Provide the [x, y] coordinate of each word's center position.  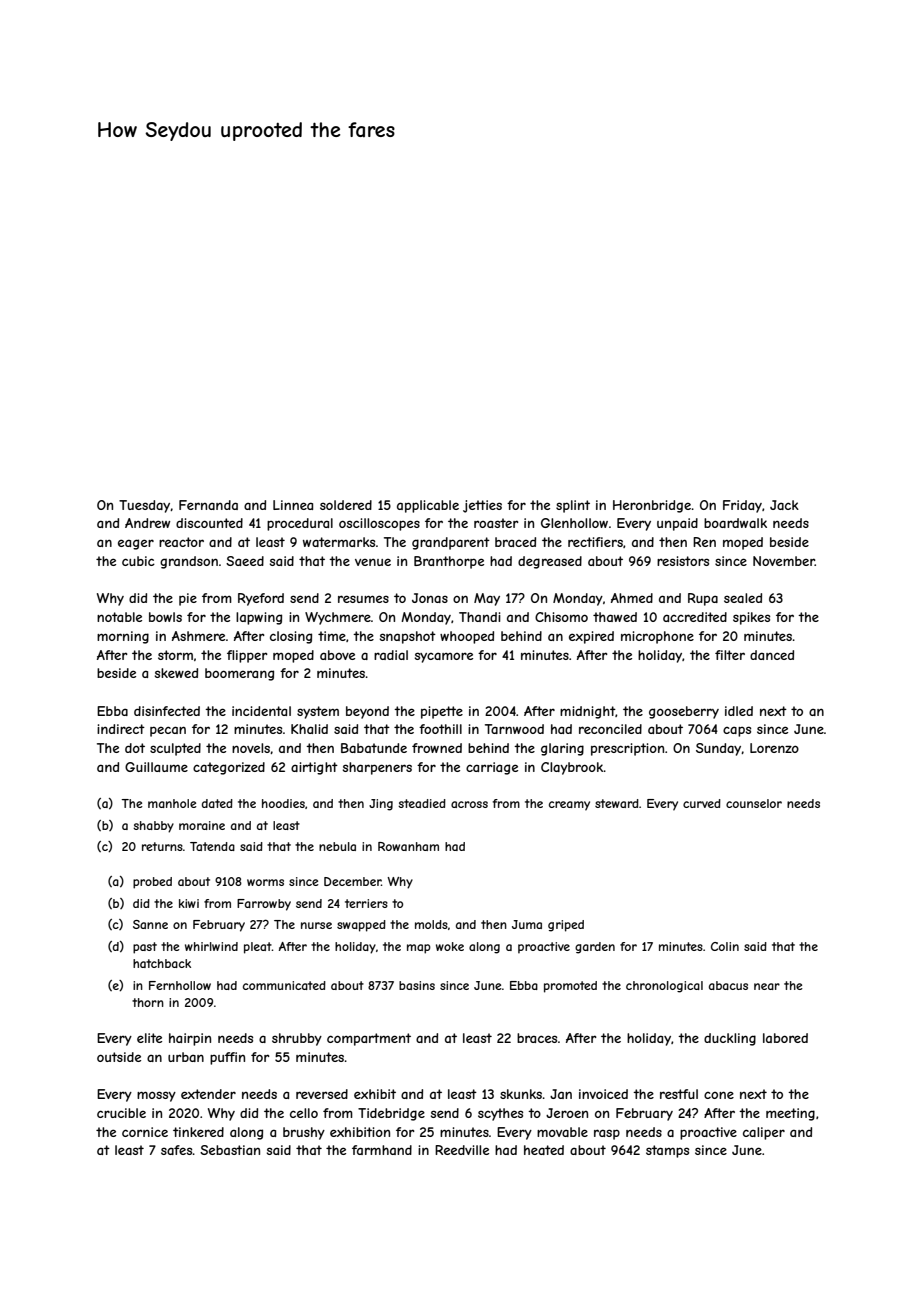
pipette [442, 712]
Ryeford [261, 599]
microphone [657, 637]
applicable [428, 506]
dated [217, 803]
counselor [754, 803]
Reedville [462, 1150]
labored [785, 1038]
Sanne [150, 924]
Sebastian [230, 1150]
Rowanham [408, 846]
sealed [743, 598]
